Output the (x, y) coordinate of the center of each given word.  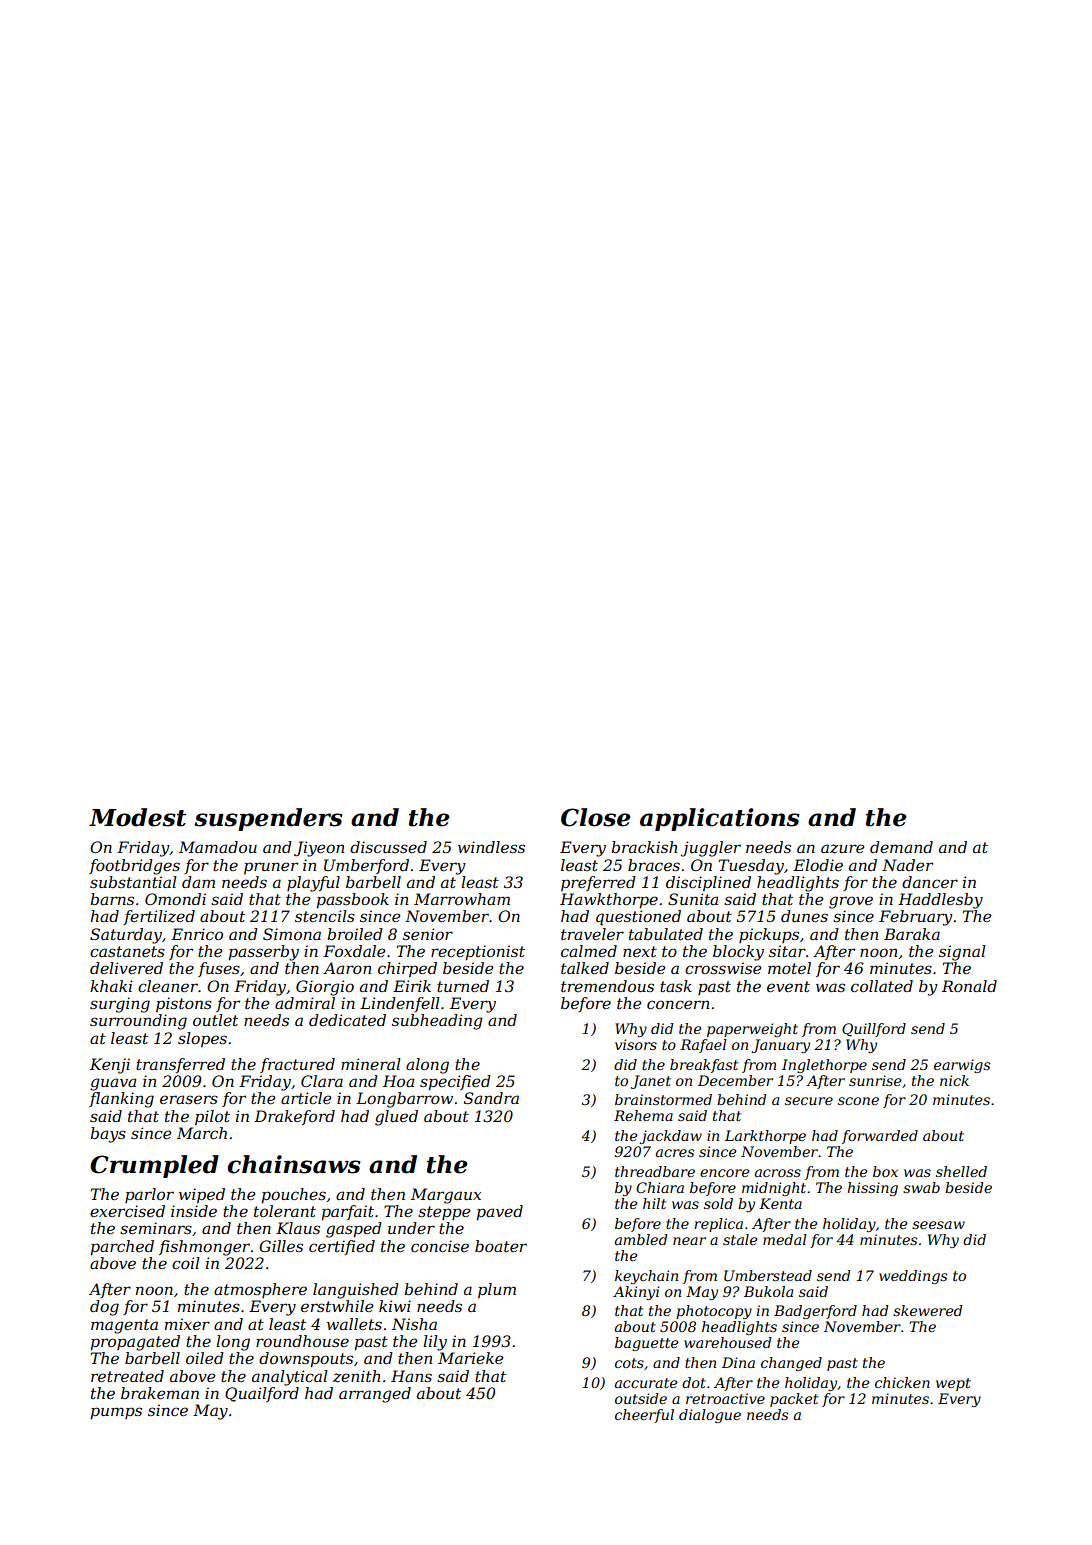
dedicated (347, 1020)
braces (654, 865)
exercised (127, 1211)
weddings (913, 1277)
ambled (641, 1239)
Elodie (818, 865)
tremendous (607, 986)
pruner (271, 868)
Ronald (969, 986)
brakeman (160, 1393)
